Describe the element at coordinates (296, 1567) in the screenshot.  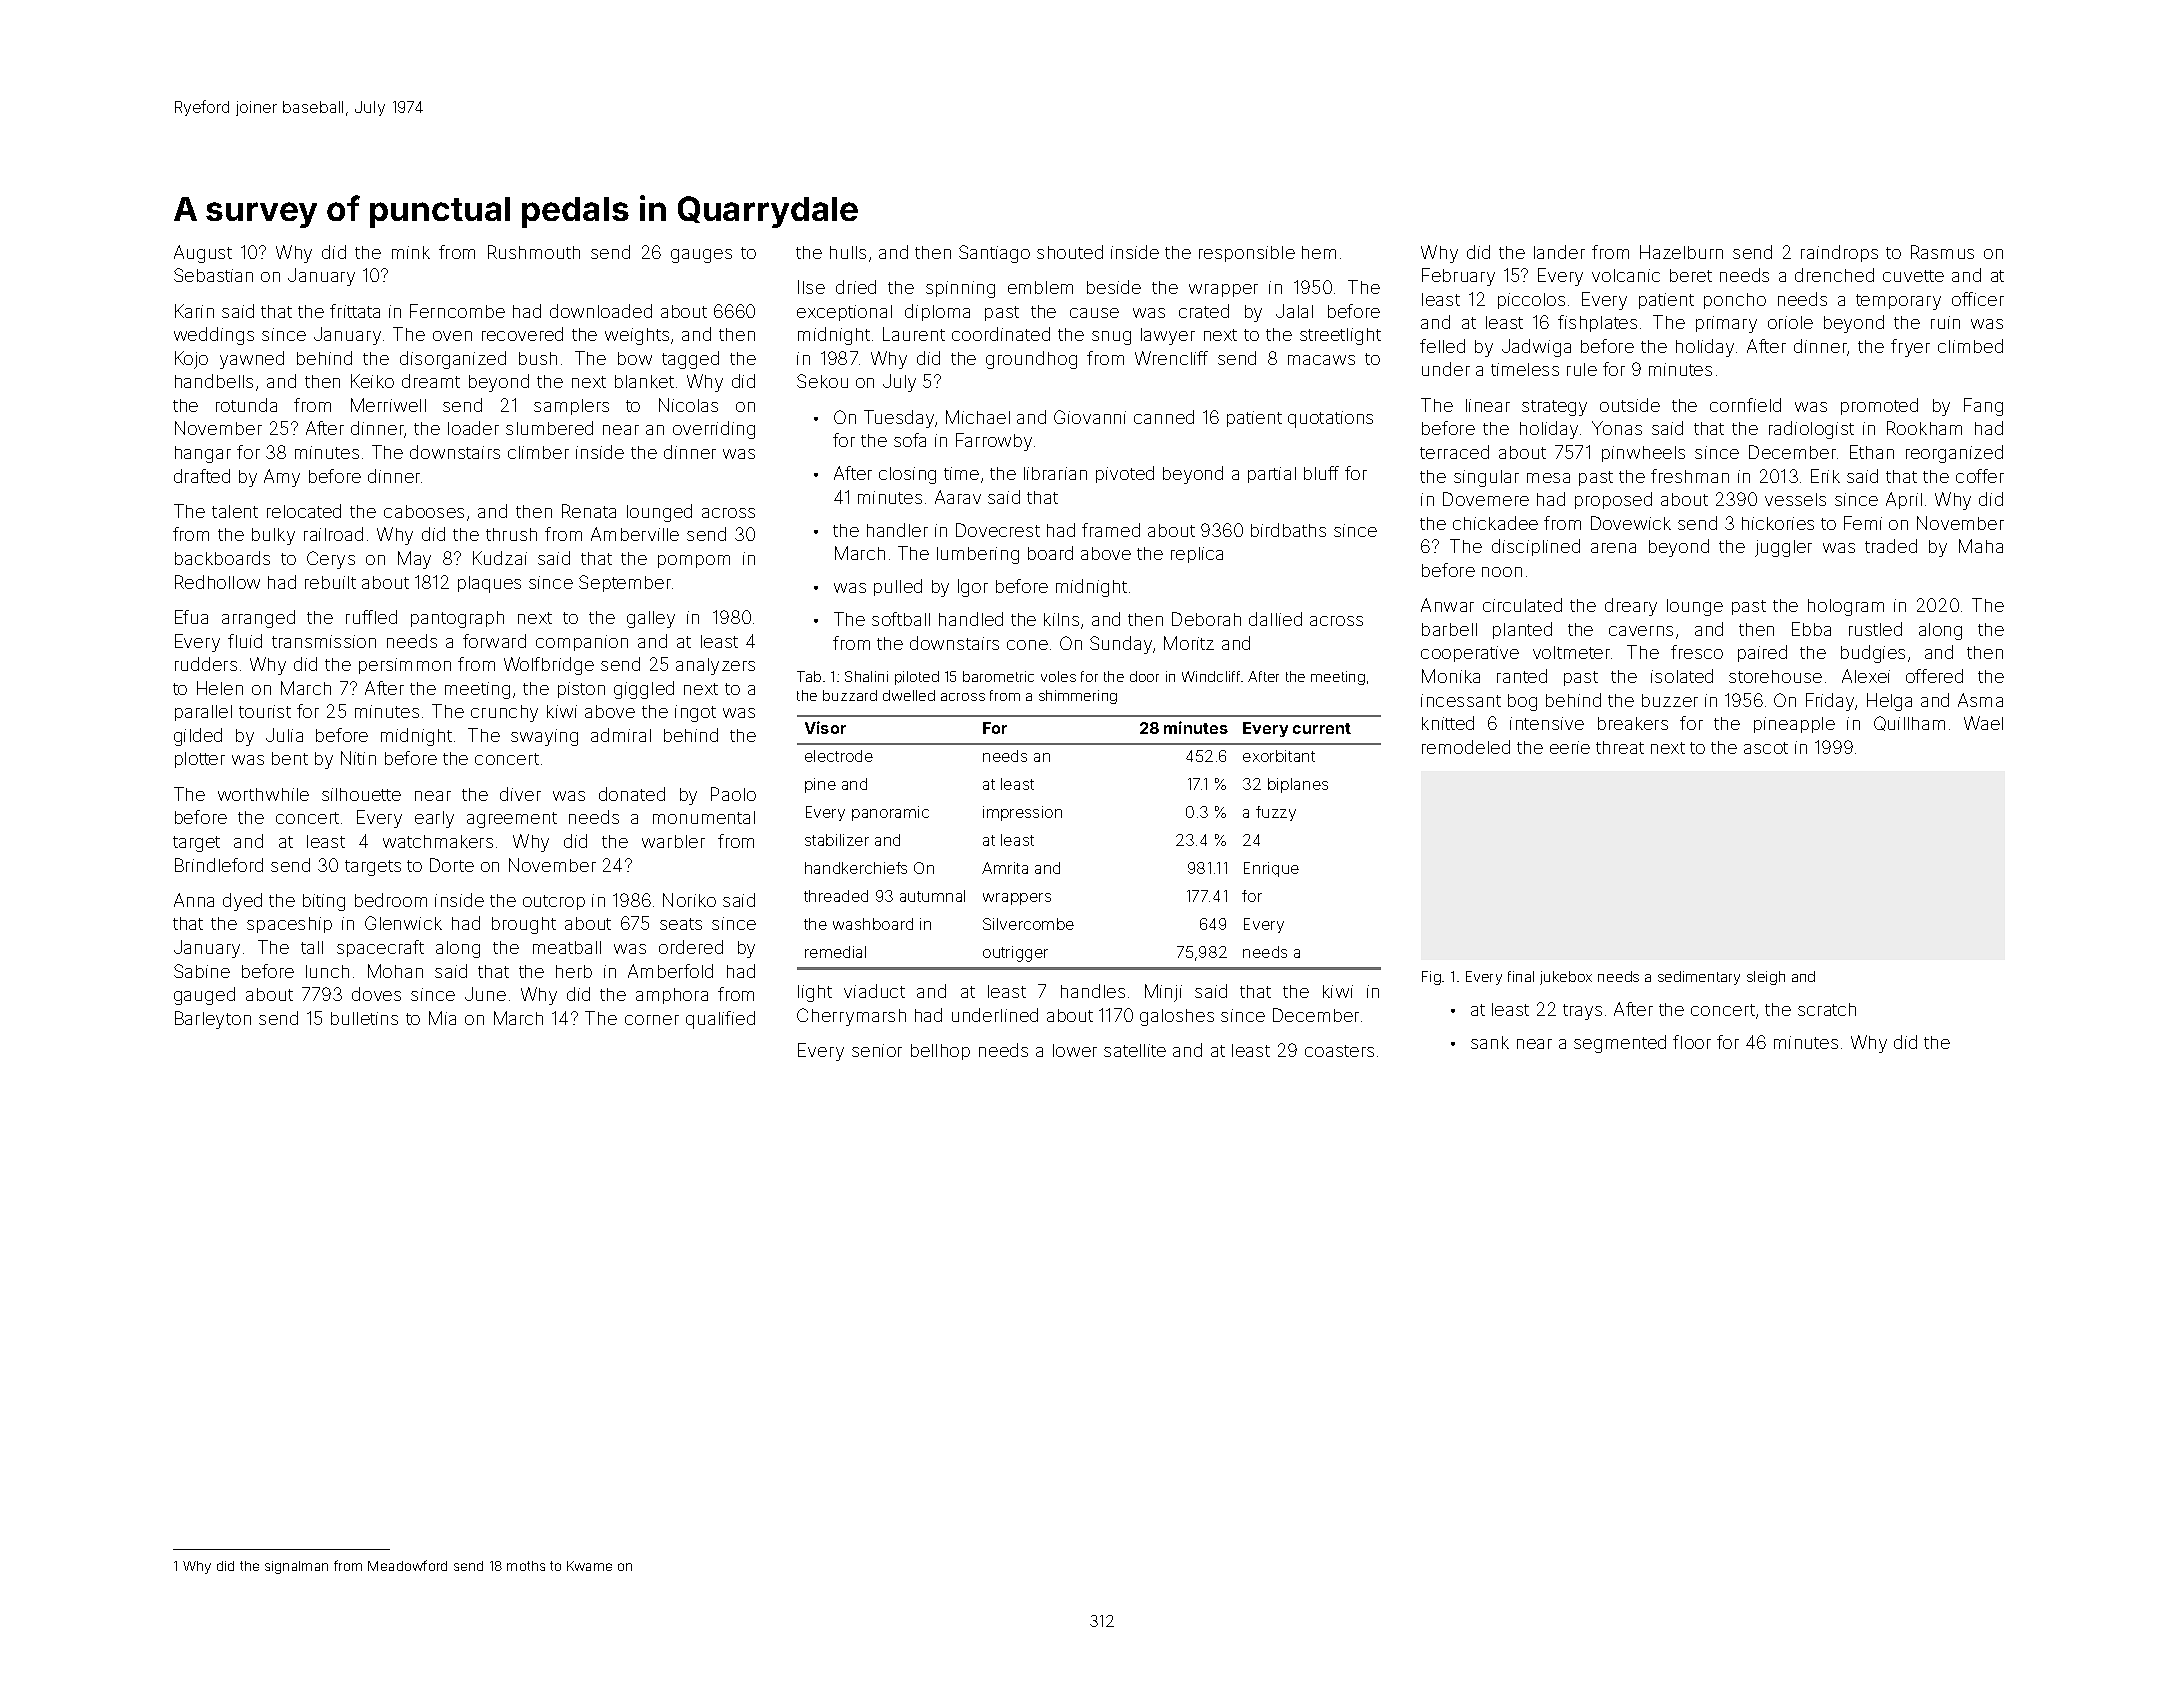
I see `signalman` at that location.
